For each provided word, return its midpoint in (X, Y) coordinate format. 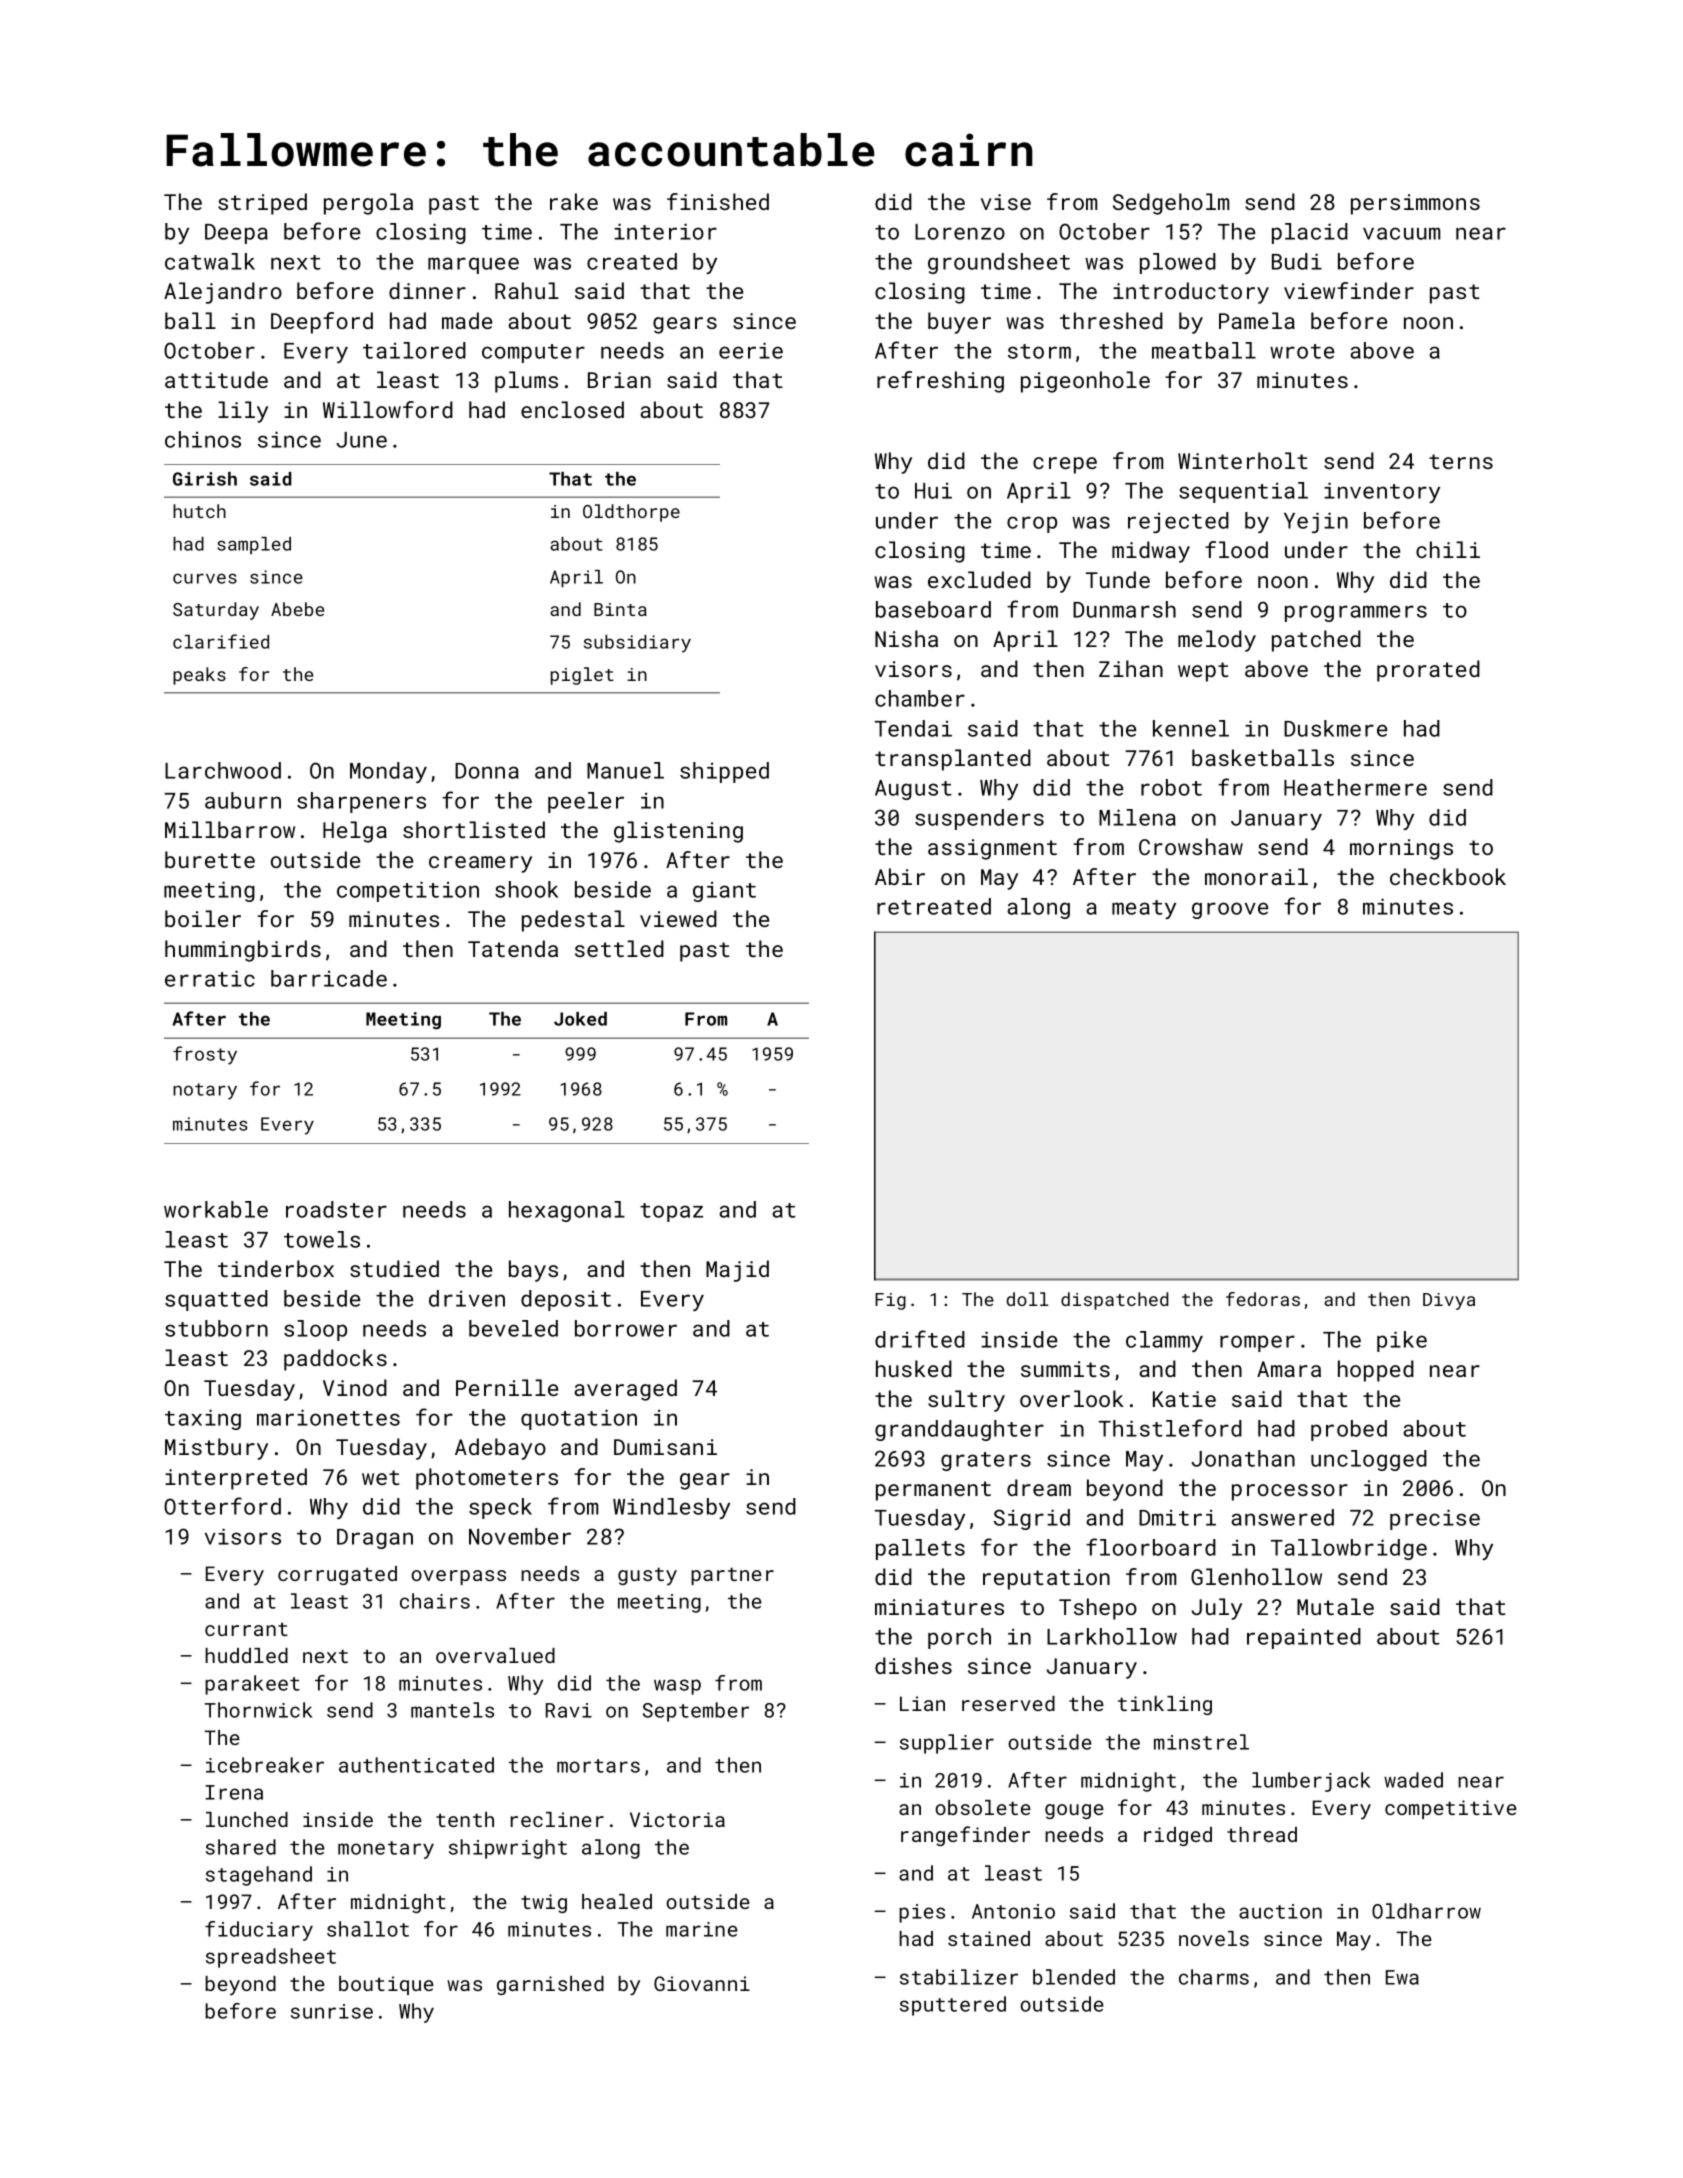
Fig (890, 1301)
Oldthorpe (631, 513)
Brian (619, 380)
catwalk (210, 261)
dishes (913, 1665)
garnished (550, 1985)
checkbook (1448, 876)
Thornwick (258, 1710)
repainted (1304, 1638)
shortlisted (474, 829)
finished (718, 201)
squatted (216, 1300)
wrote (1302, 351)
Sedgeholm (1171, 204)
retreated (934, 906)
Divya (1449, 1301)
